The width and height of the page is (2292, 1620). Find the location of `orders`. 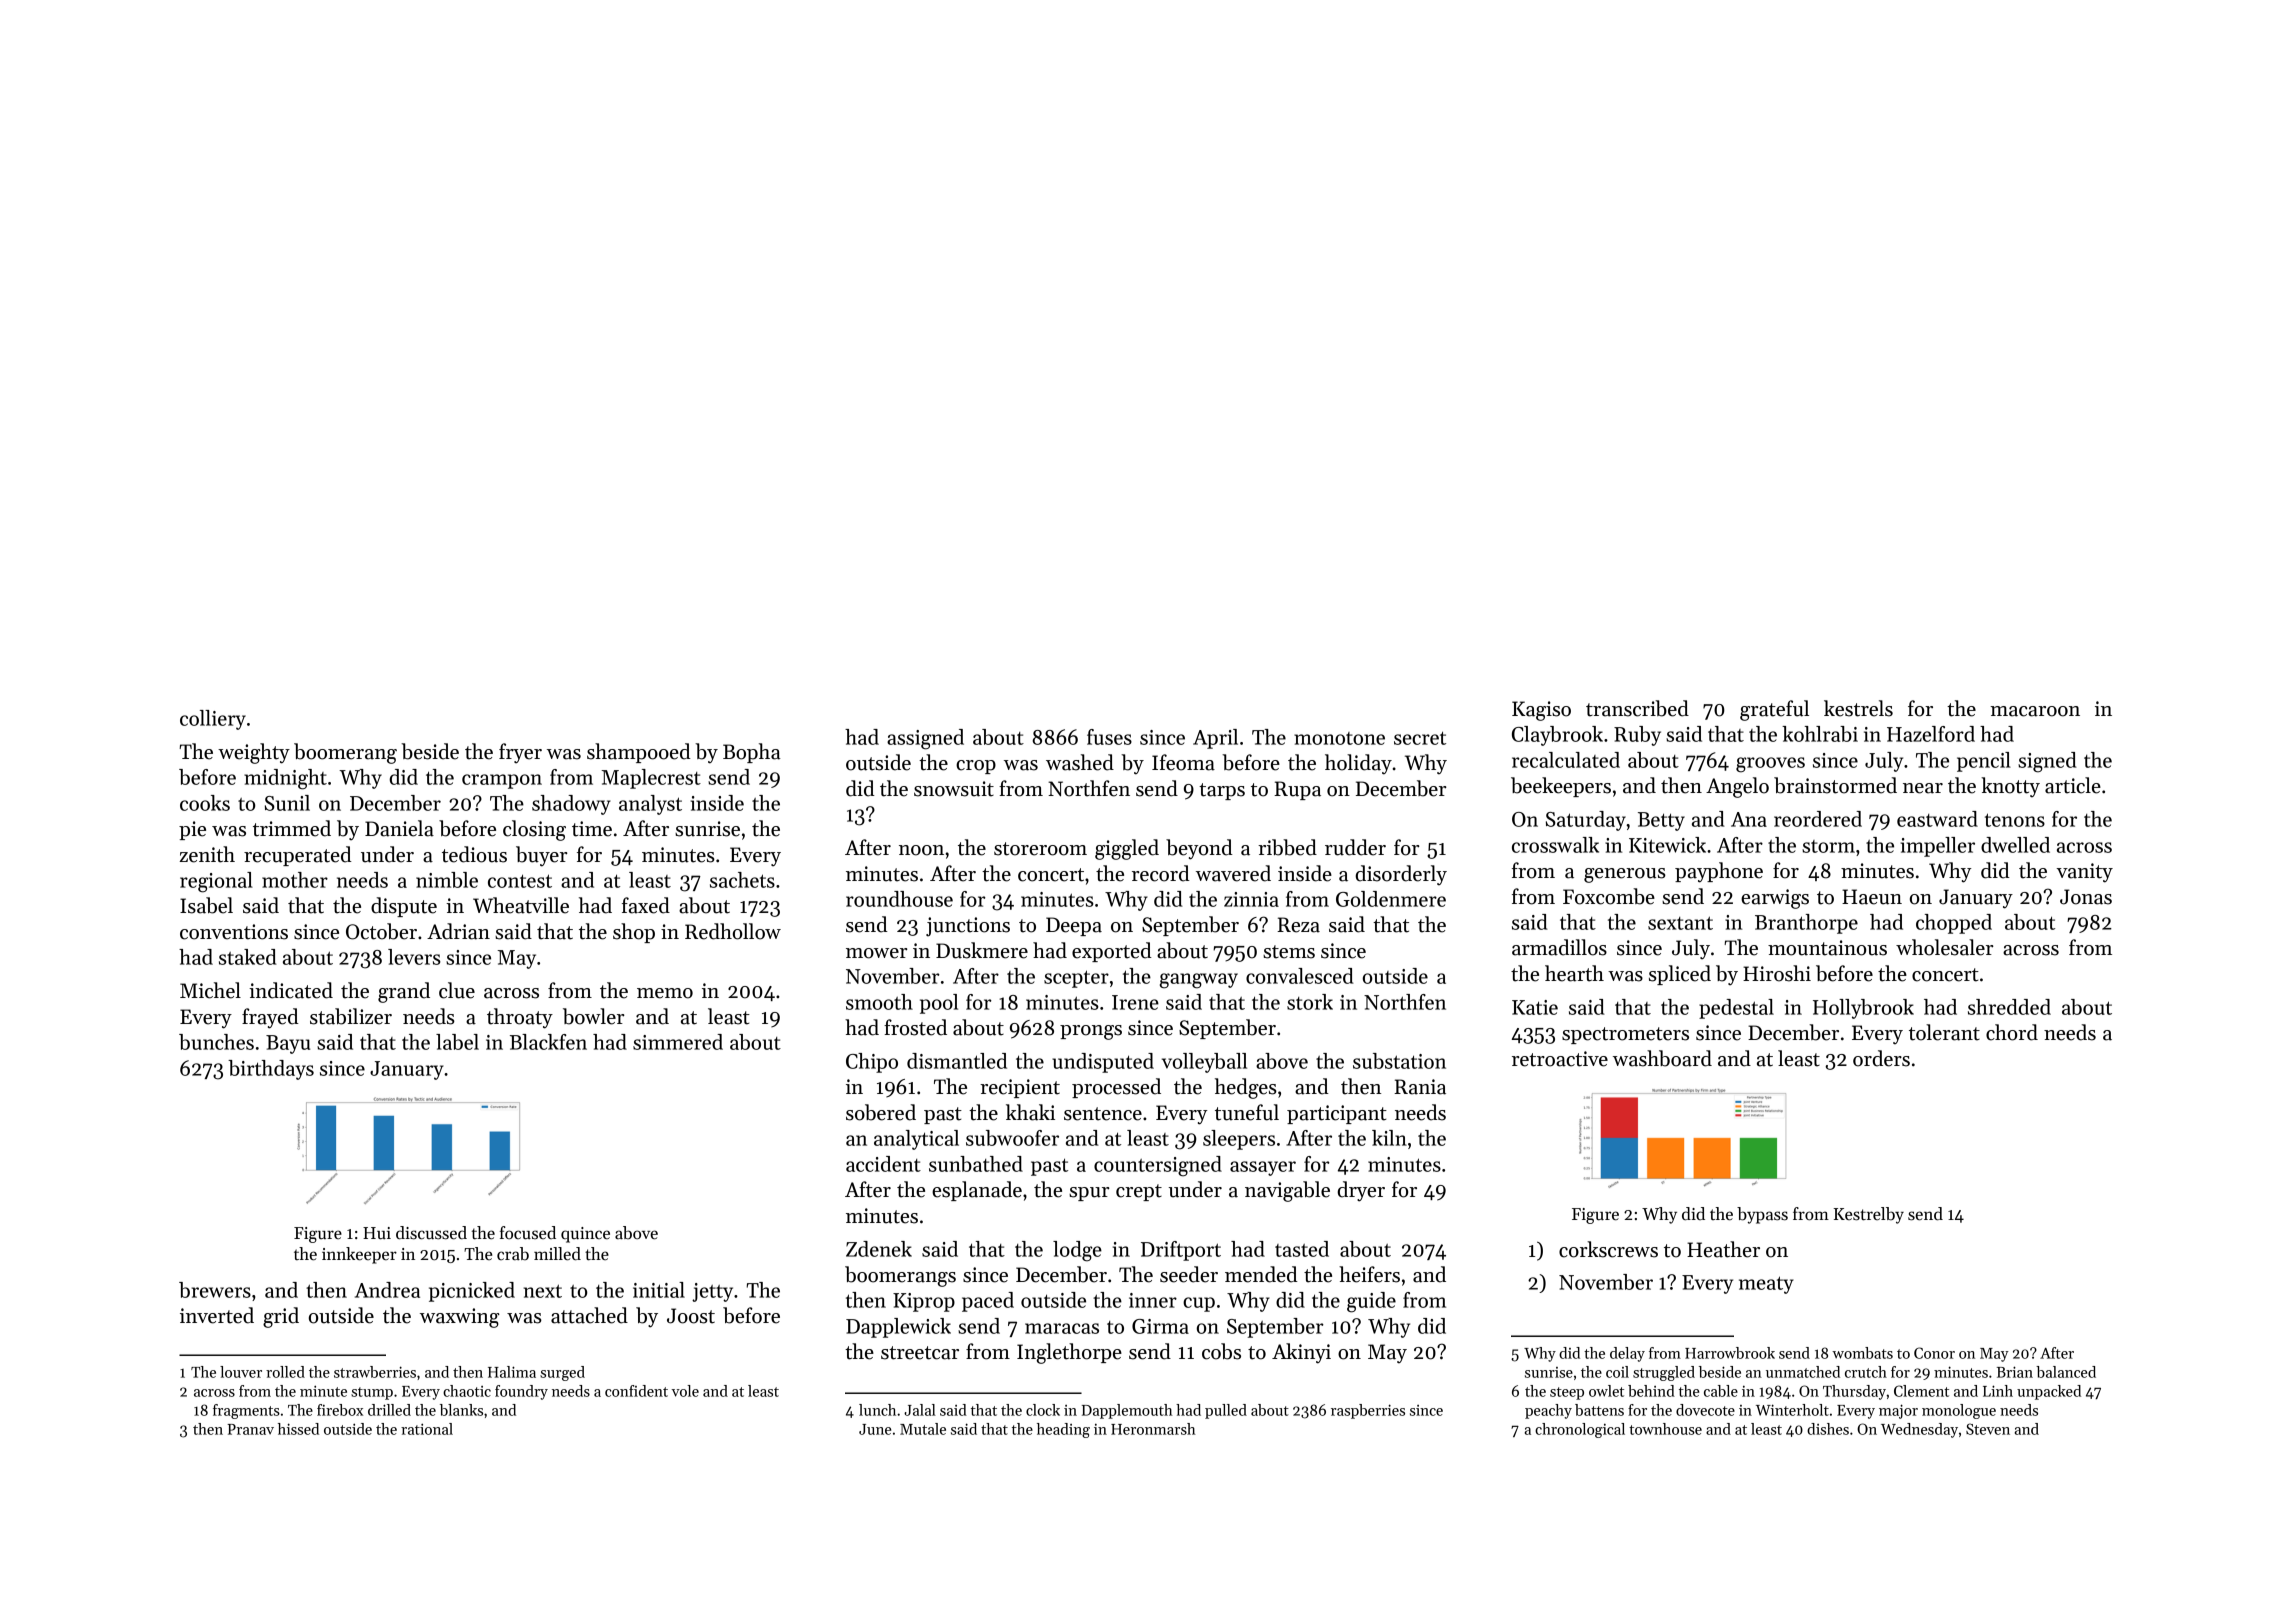

orders is located at coordinates (1881, 1058).
